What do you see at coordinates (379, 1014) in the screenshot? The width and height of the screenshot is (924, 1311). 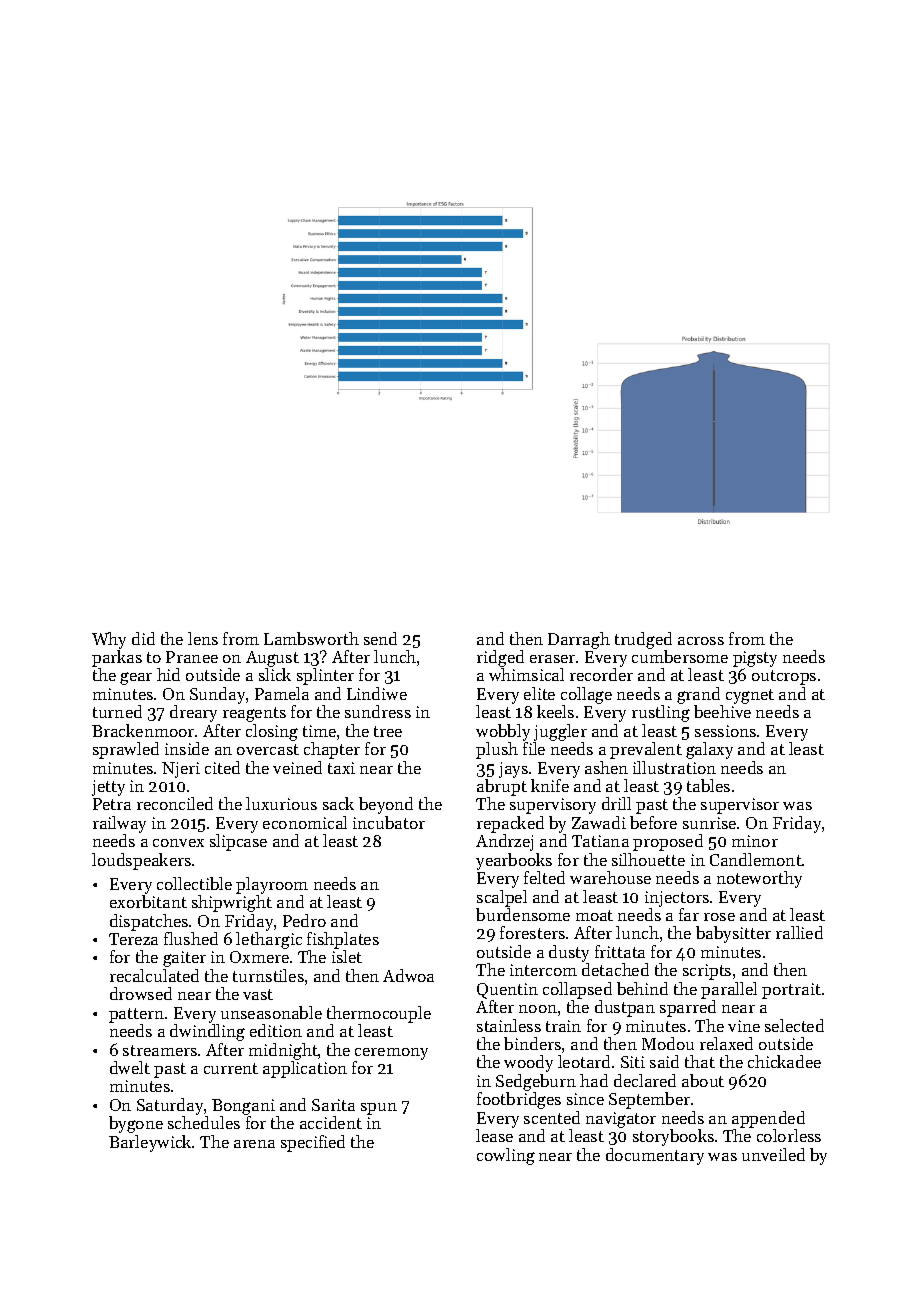 I see `thermocouple` at bounding box center [379, 1014].
